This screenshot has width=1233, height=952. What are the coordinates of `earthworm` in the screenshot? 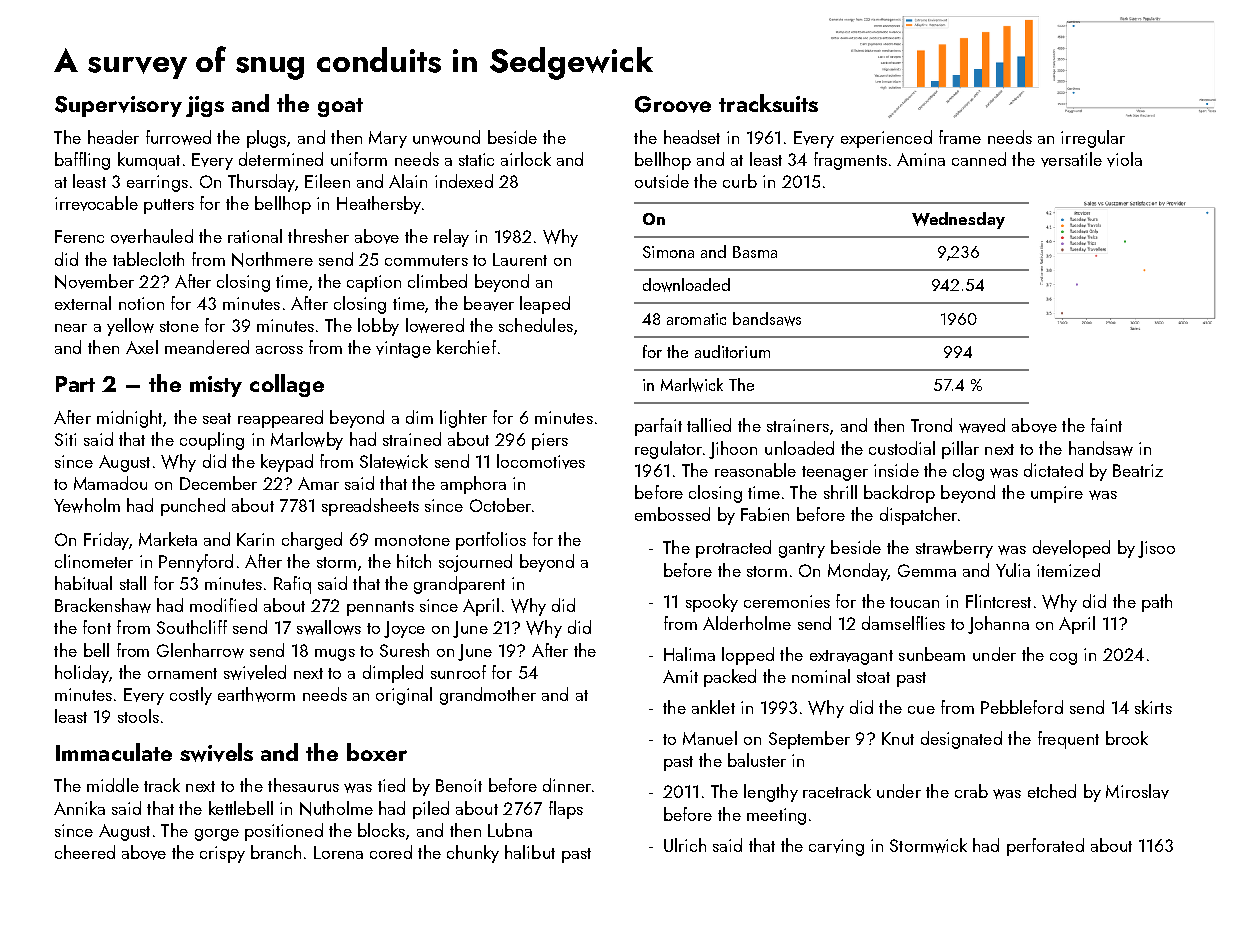 It's located at (256, 694).
